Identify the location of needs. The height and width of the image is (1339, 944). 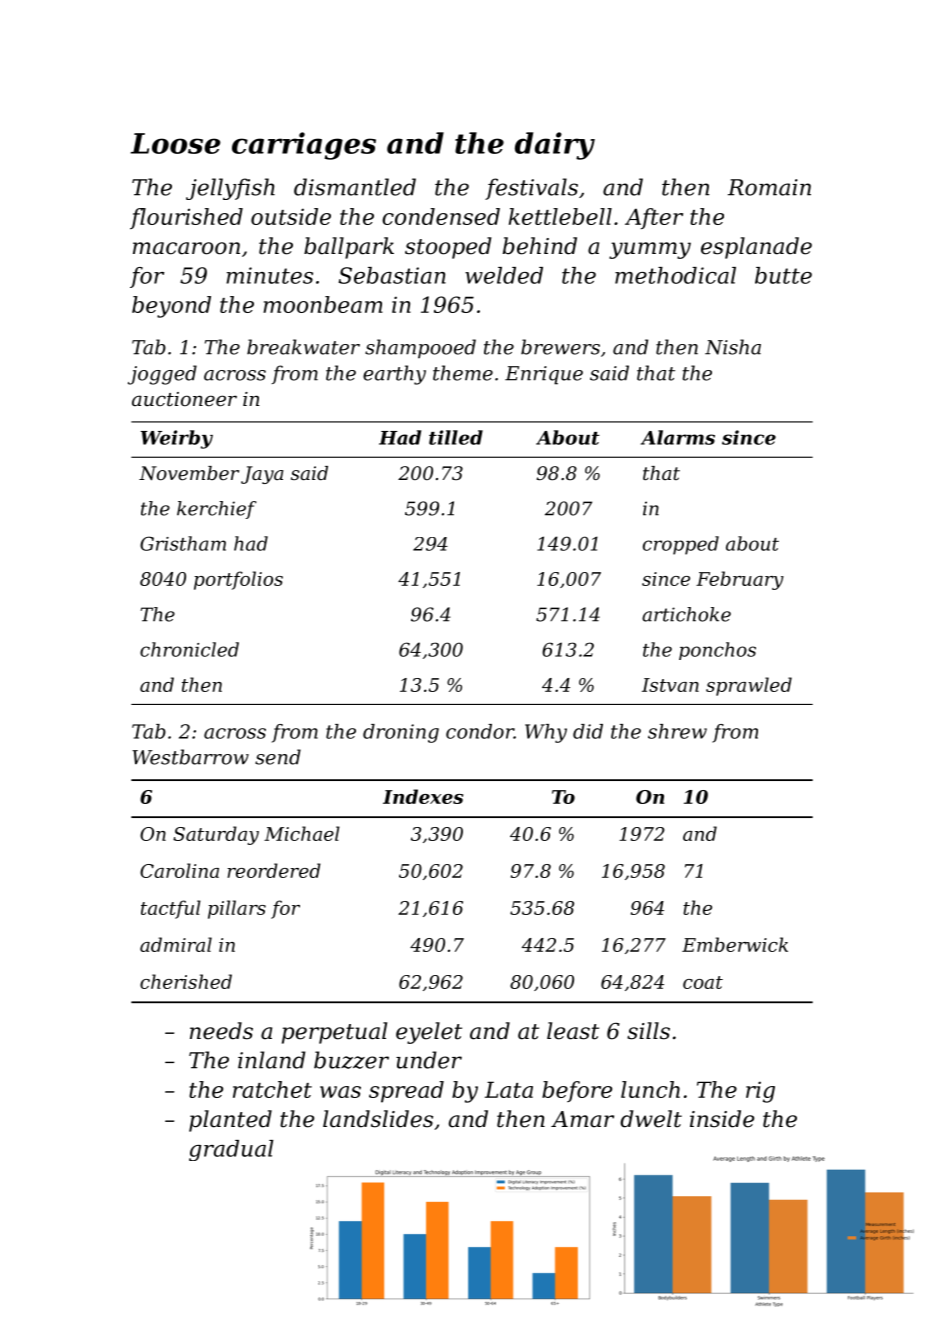
(221, 1031).
